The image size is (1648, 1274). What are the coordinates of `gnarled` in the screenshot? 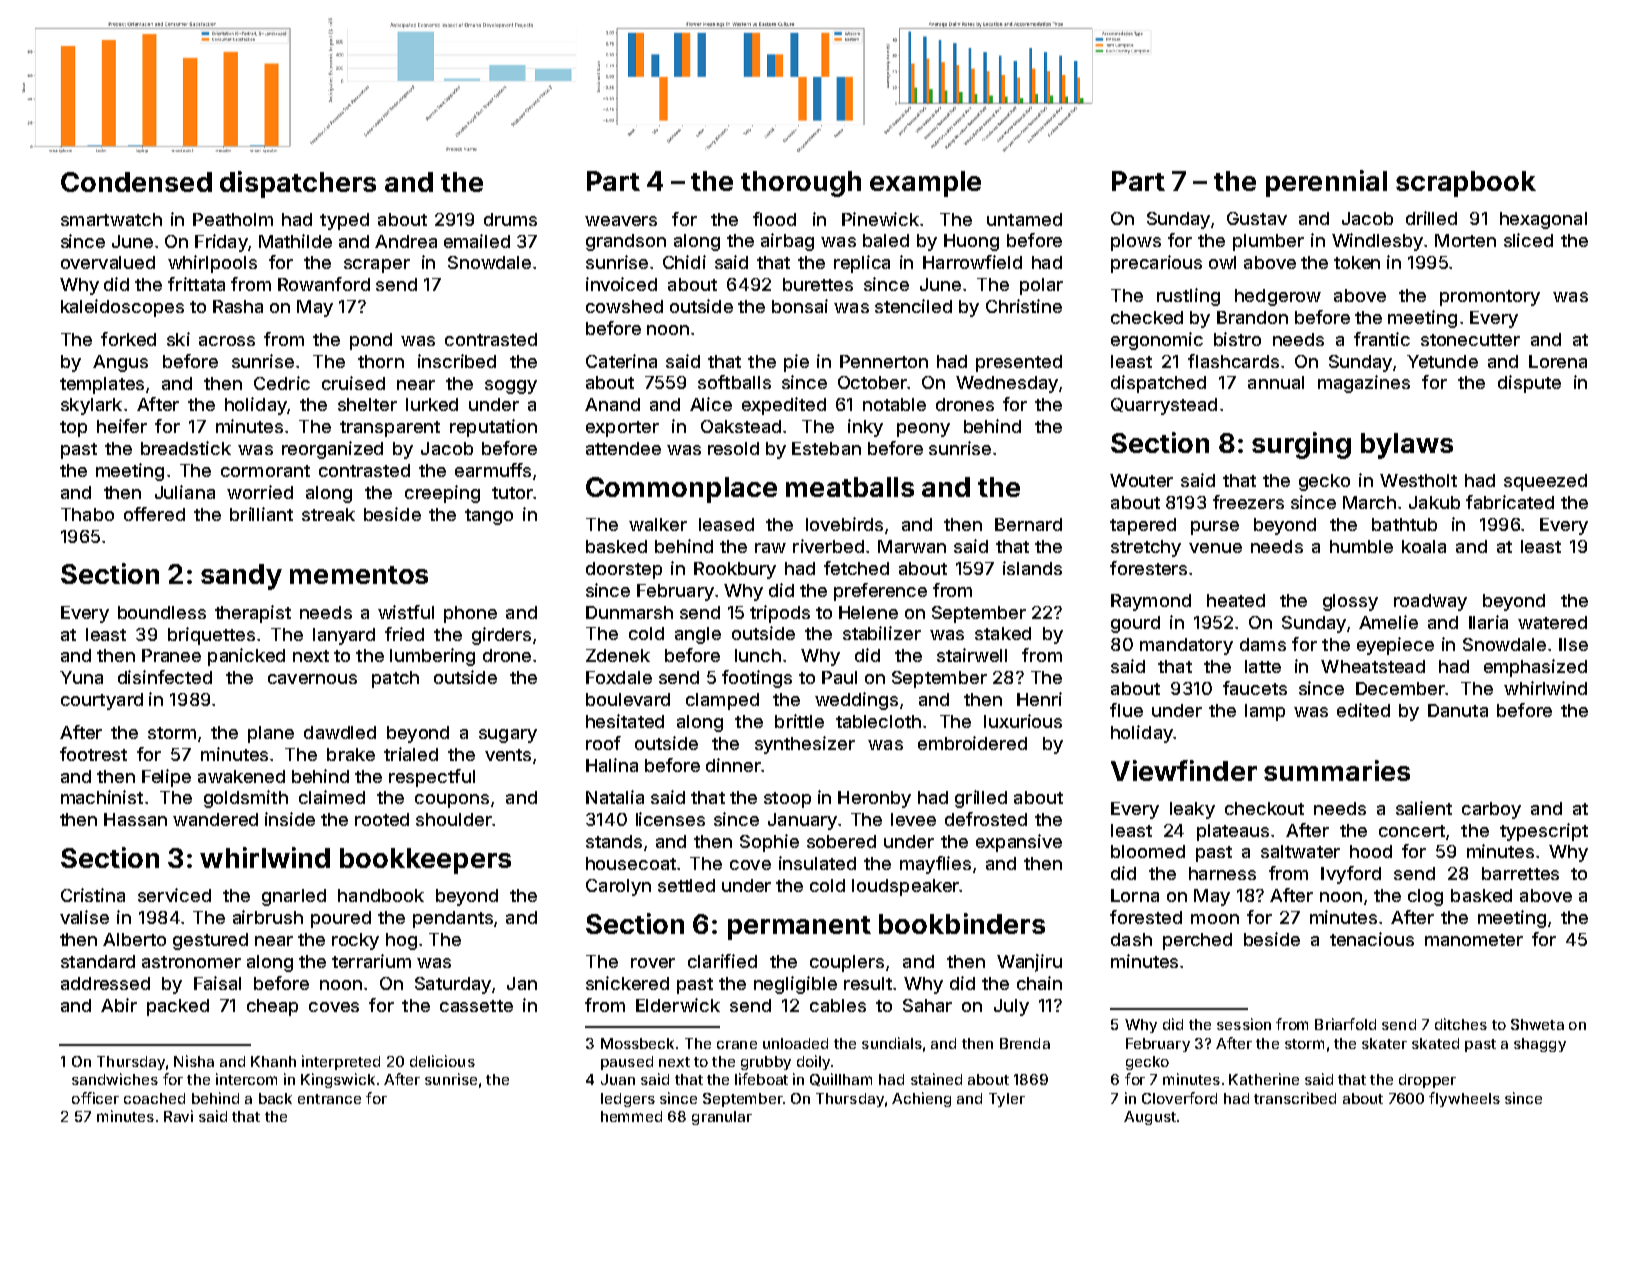 It's located at (294, 897).
